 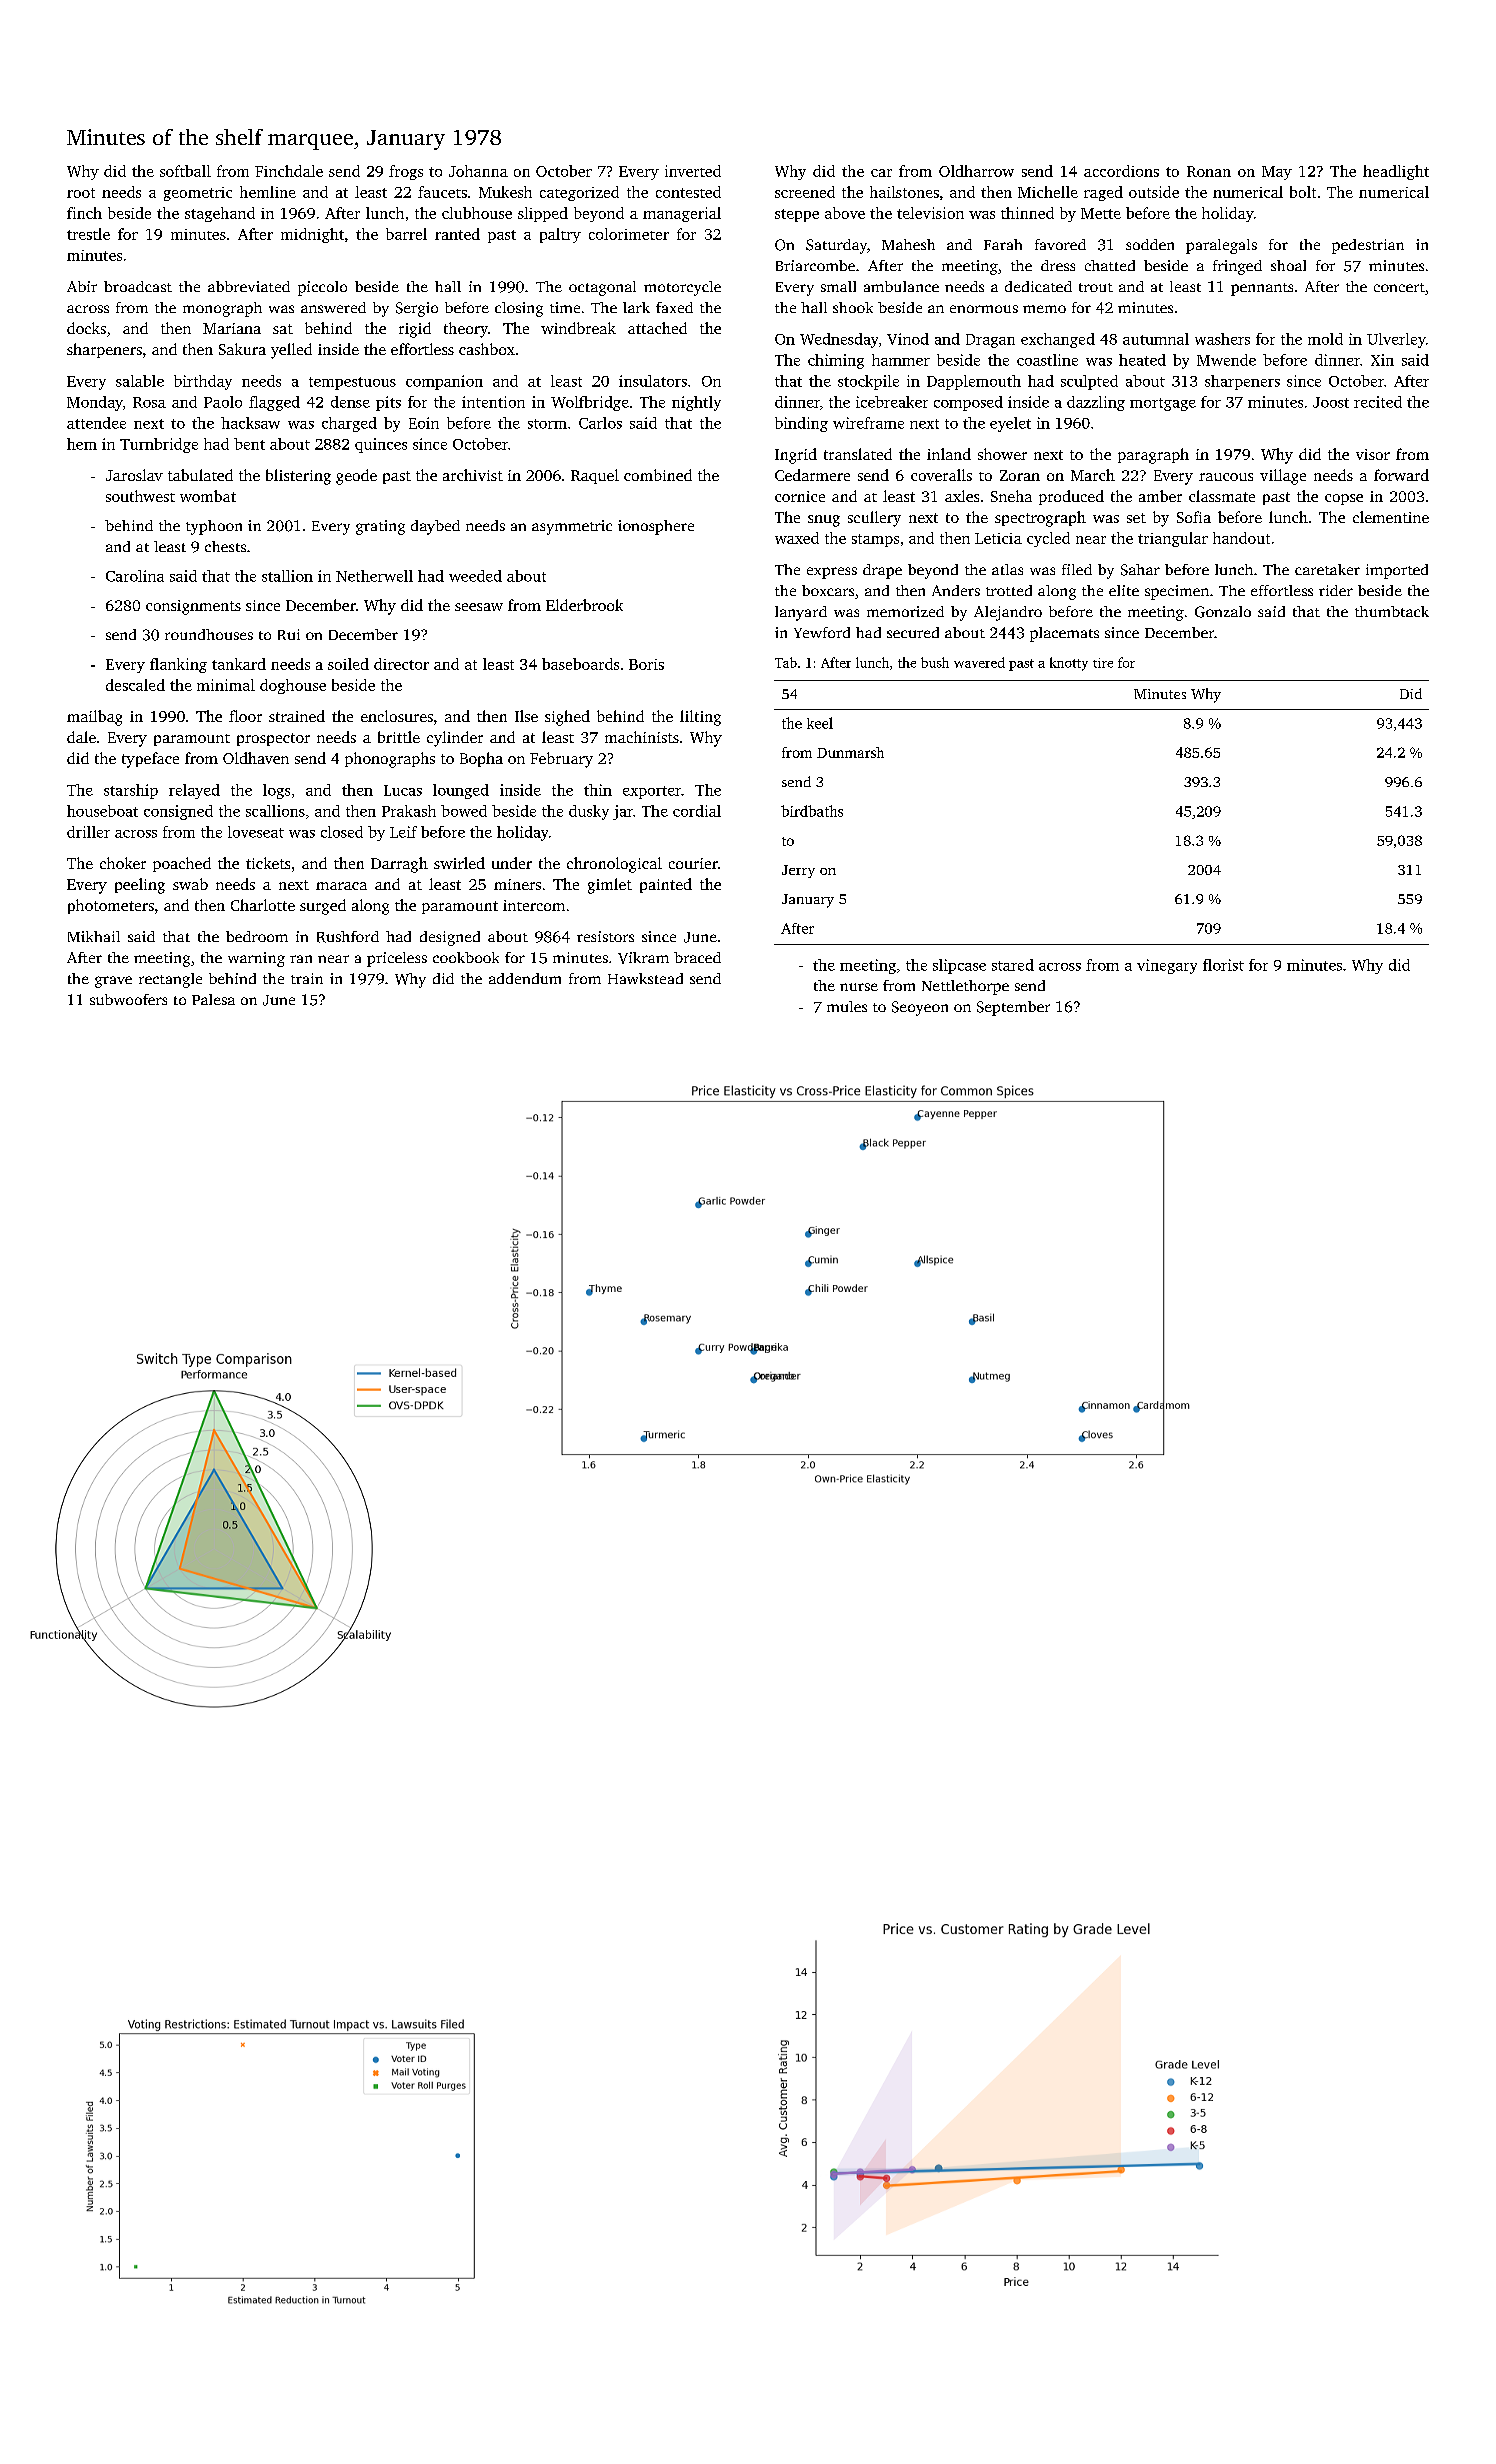 What do you see at coordinates (1399, 287) in the page?
I see `concert` at bounding box center [1399, 287].
